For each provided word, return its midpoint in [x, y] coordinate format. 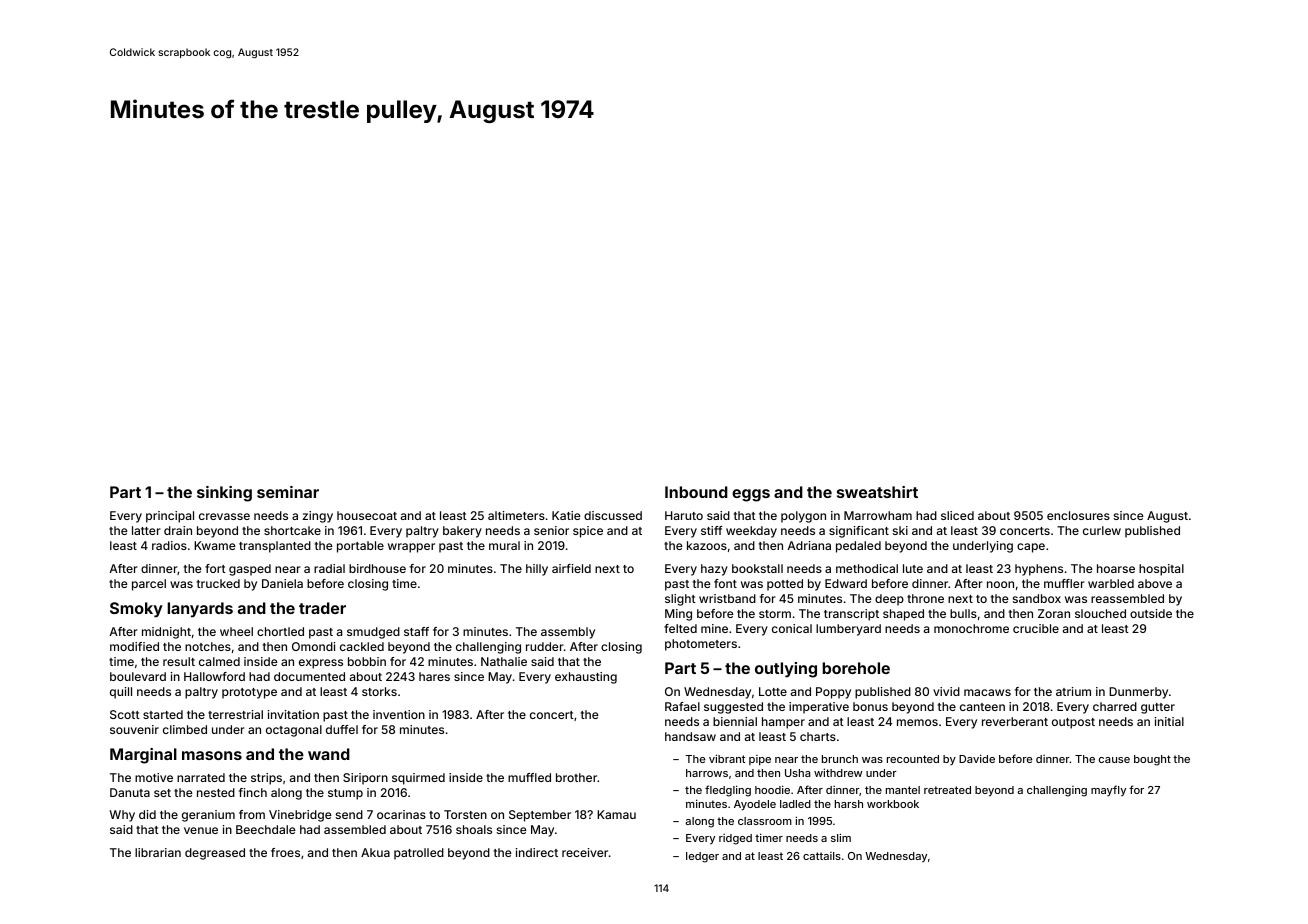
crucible [1036, 628]
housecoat [367, 515]
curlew [1102, 530]
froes [285, 852]
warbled [1111, 583]
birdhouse [377, 568]
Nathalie [504, 661]
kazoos [707, 545]
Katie [566, 515]
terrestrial [235, 714]
